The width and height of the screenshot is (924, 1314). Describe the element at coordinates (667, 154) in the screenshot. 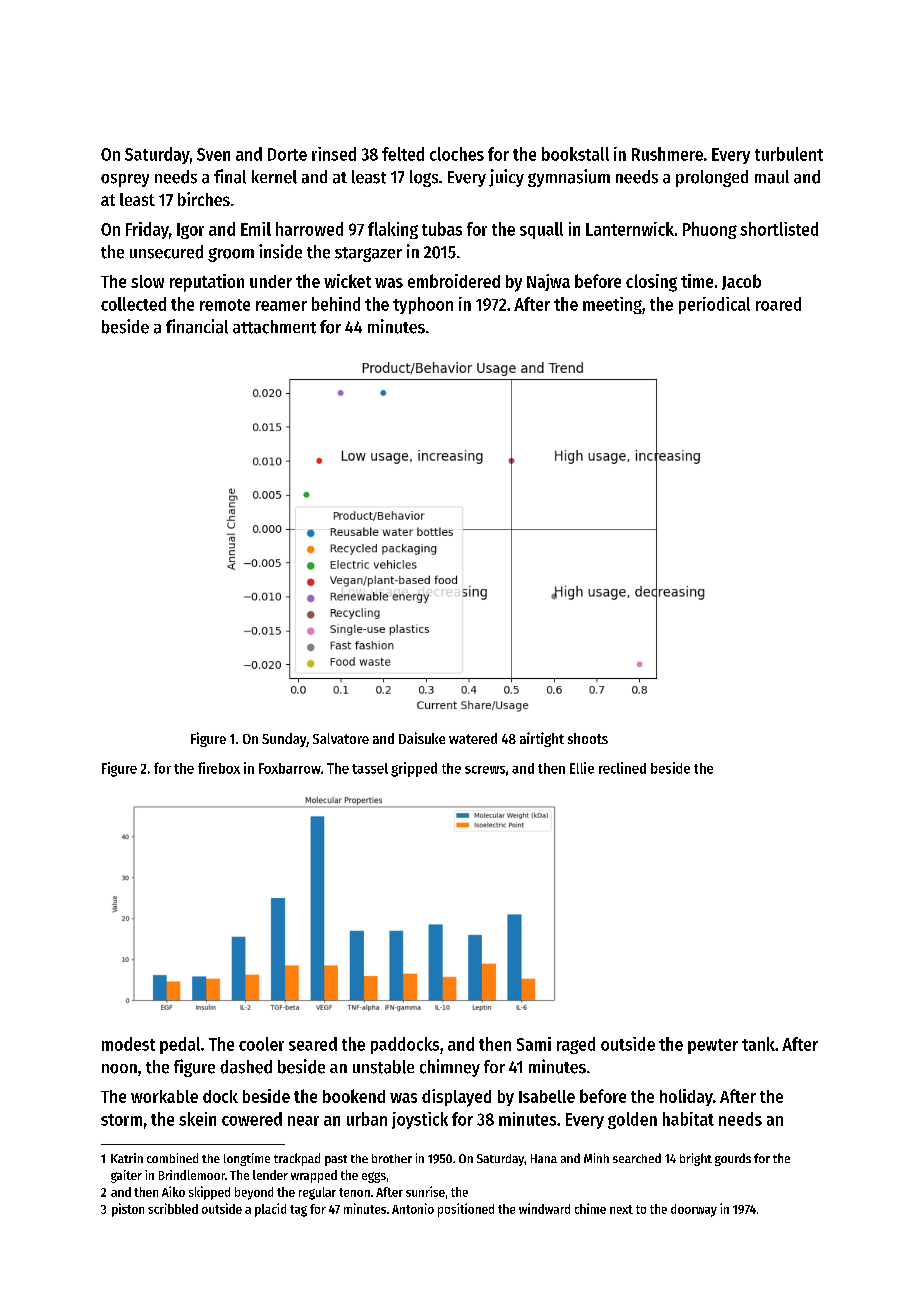

I see `Rushmere` at that location.
